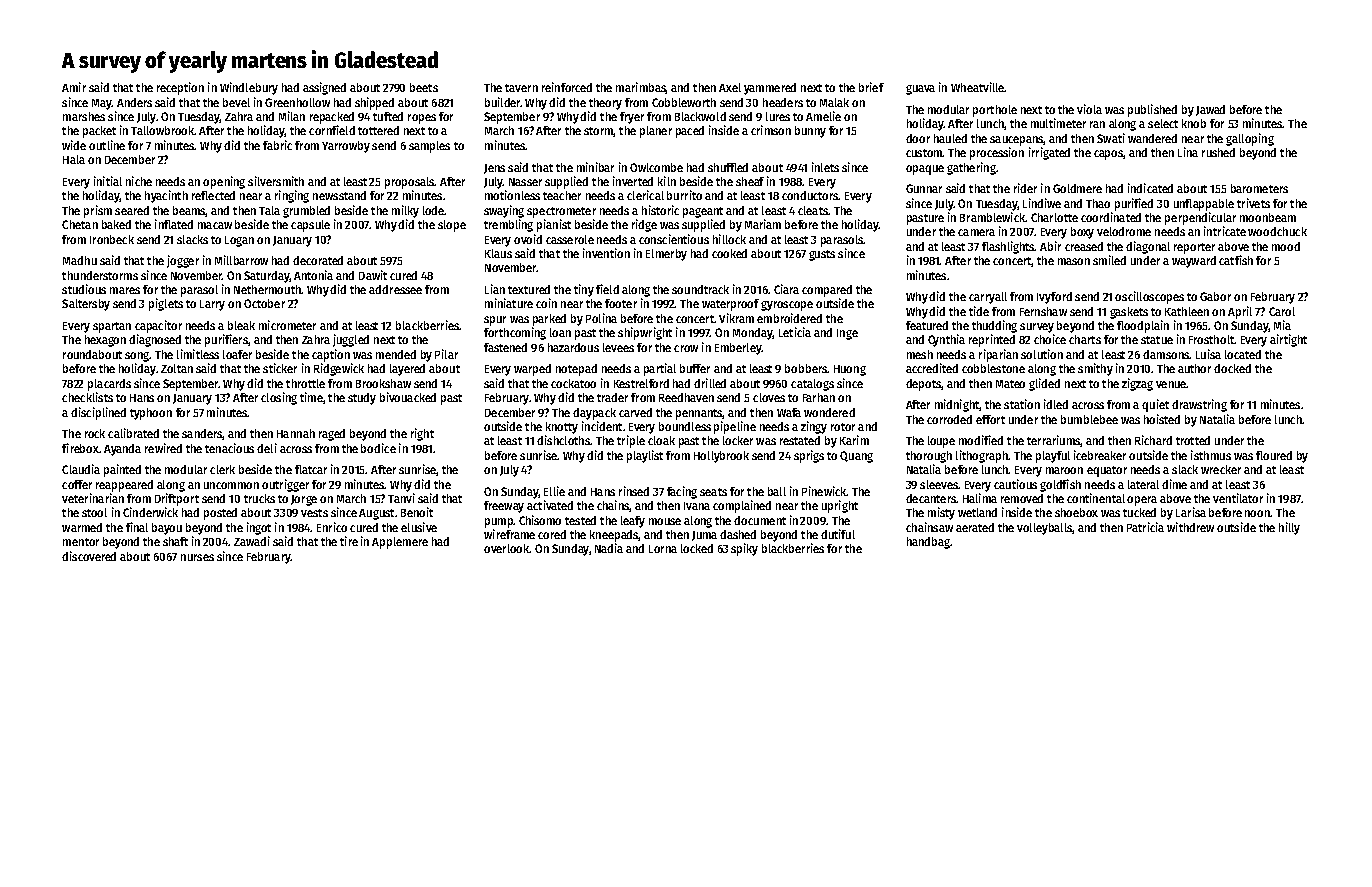 The image size is (1372, 887). Describe the element at coordinates (550, 505) in the screenshot. I see `activated` at that location.
